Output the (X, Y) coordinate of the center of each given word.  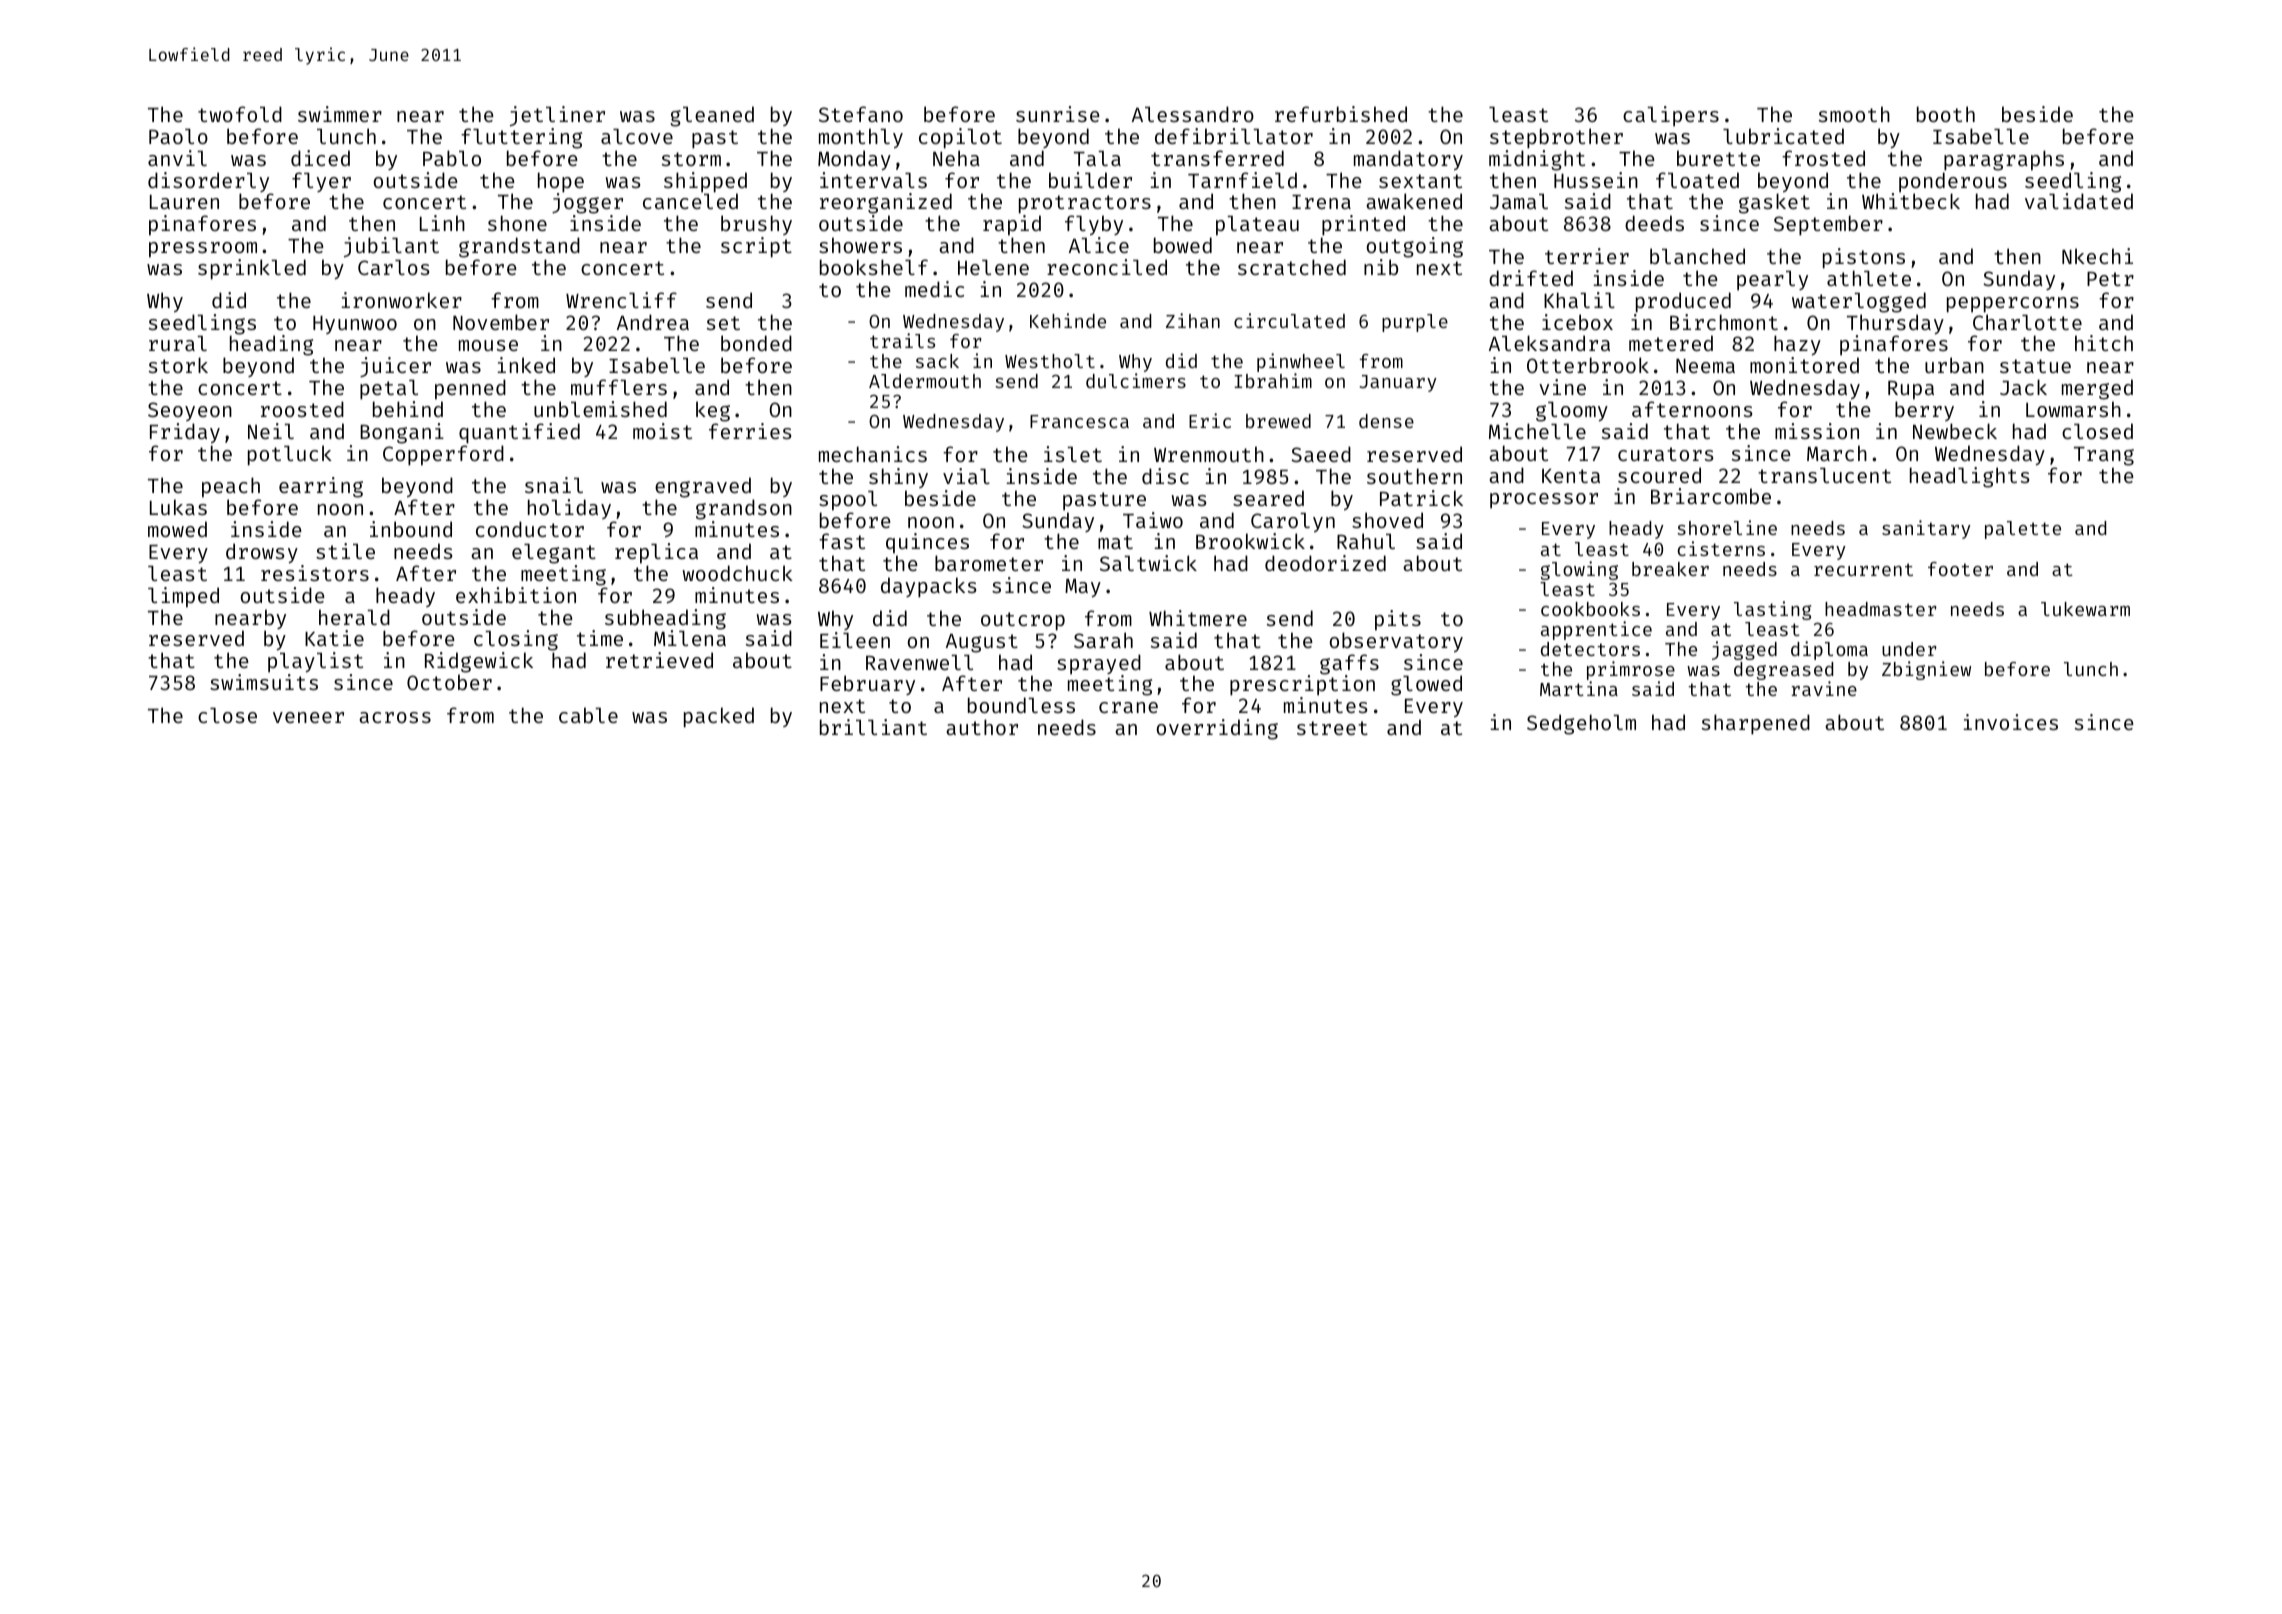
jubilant (391, 247)
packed (719, 717)
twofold (240, 114)
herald (354, 617)
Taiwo (1153, 520)
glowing (1579, 570)
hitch (2104, 343)
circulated (1289, 320)
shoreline (1727, 527)
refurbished (1341, 114)
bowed (1183, 245)
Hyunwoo (355, 325)
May (1083, 588)
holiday (569, 509)
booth (1946, 114)
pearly (1772, 280)
